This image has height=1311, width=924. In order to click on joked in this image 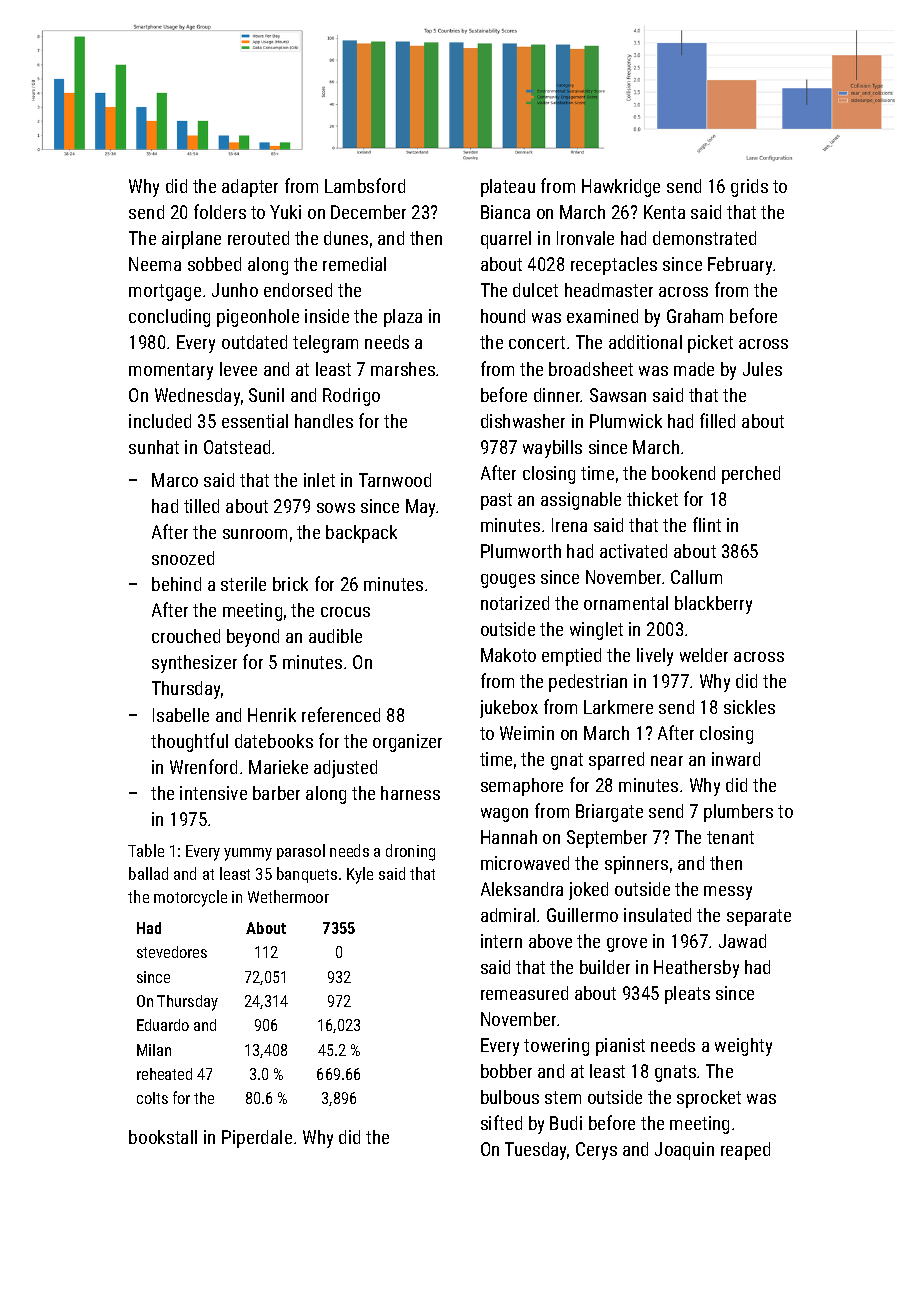, I will do `click(588, 891)`.
